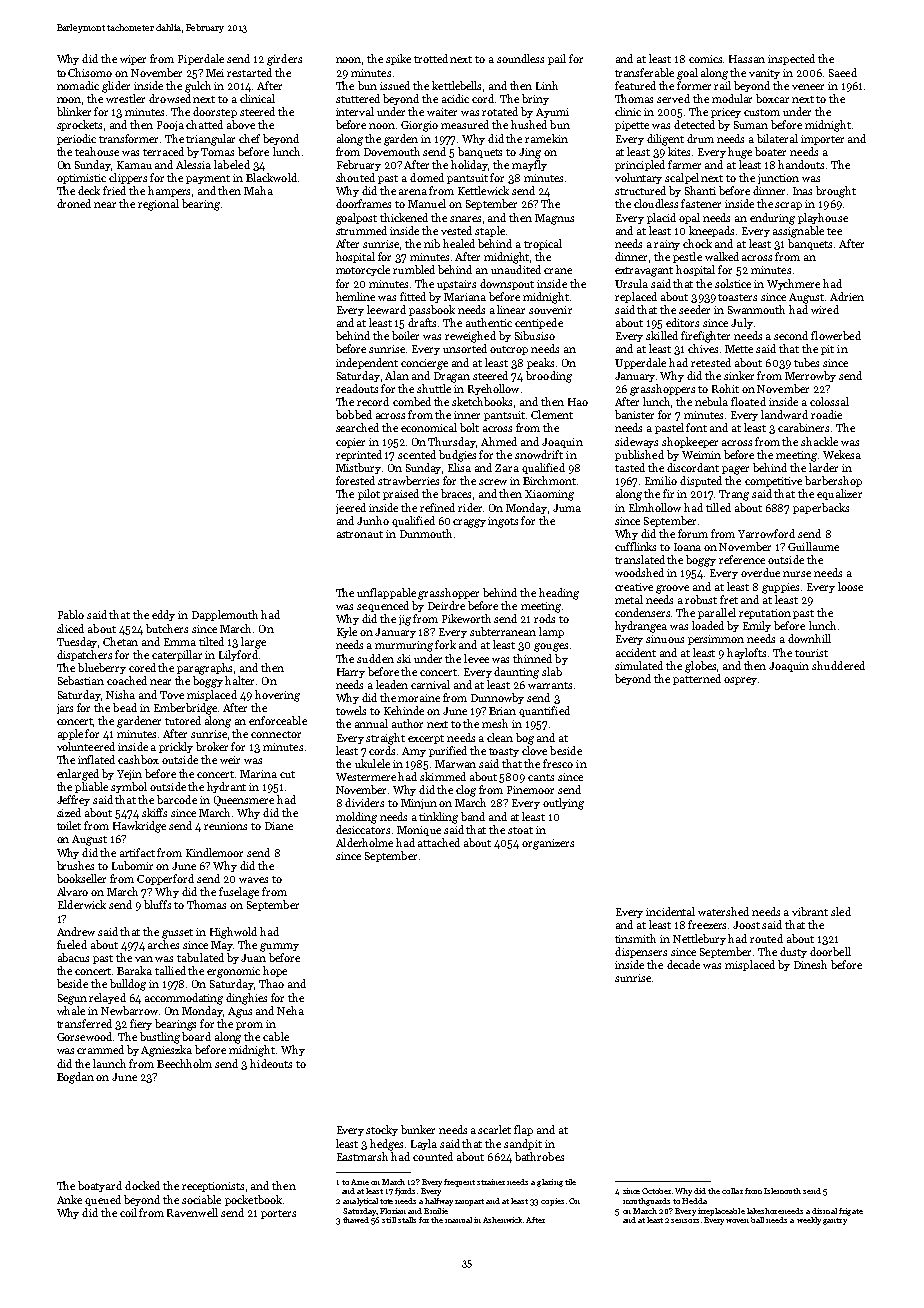 The image size is (924, 1308). Describe the element at coordinates (426, 739) in the screenshot. I see `excerpt` at that location.
